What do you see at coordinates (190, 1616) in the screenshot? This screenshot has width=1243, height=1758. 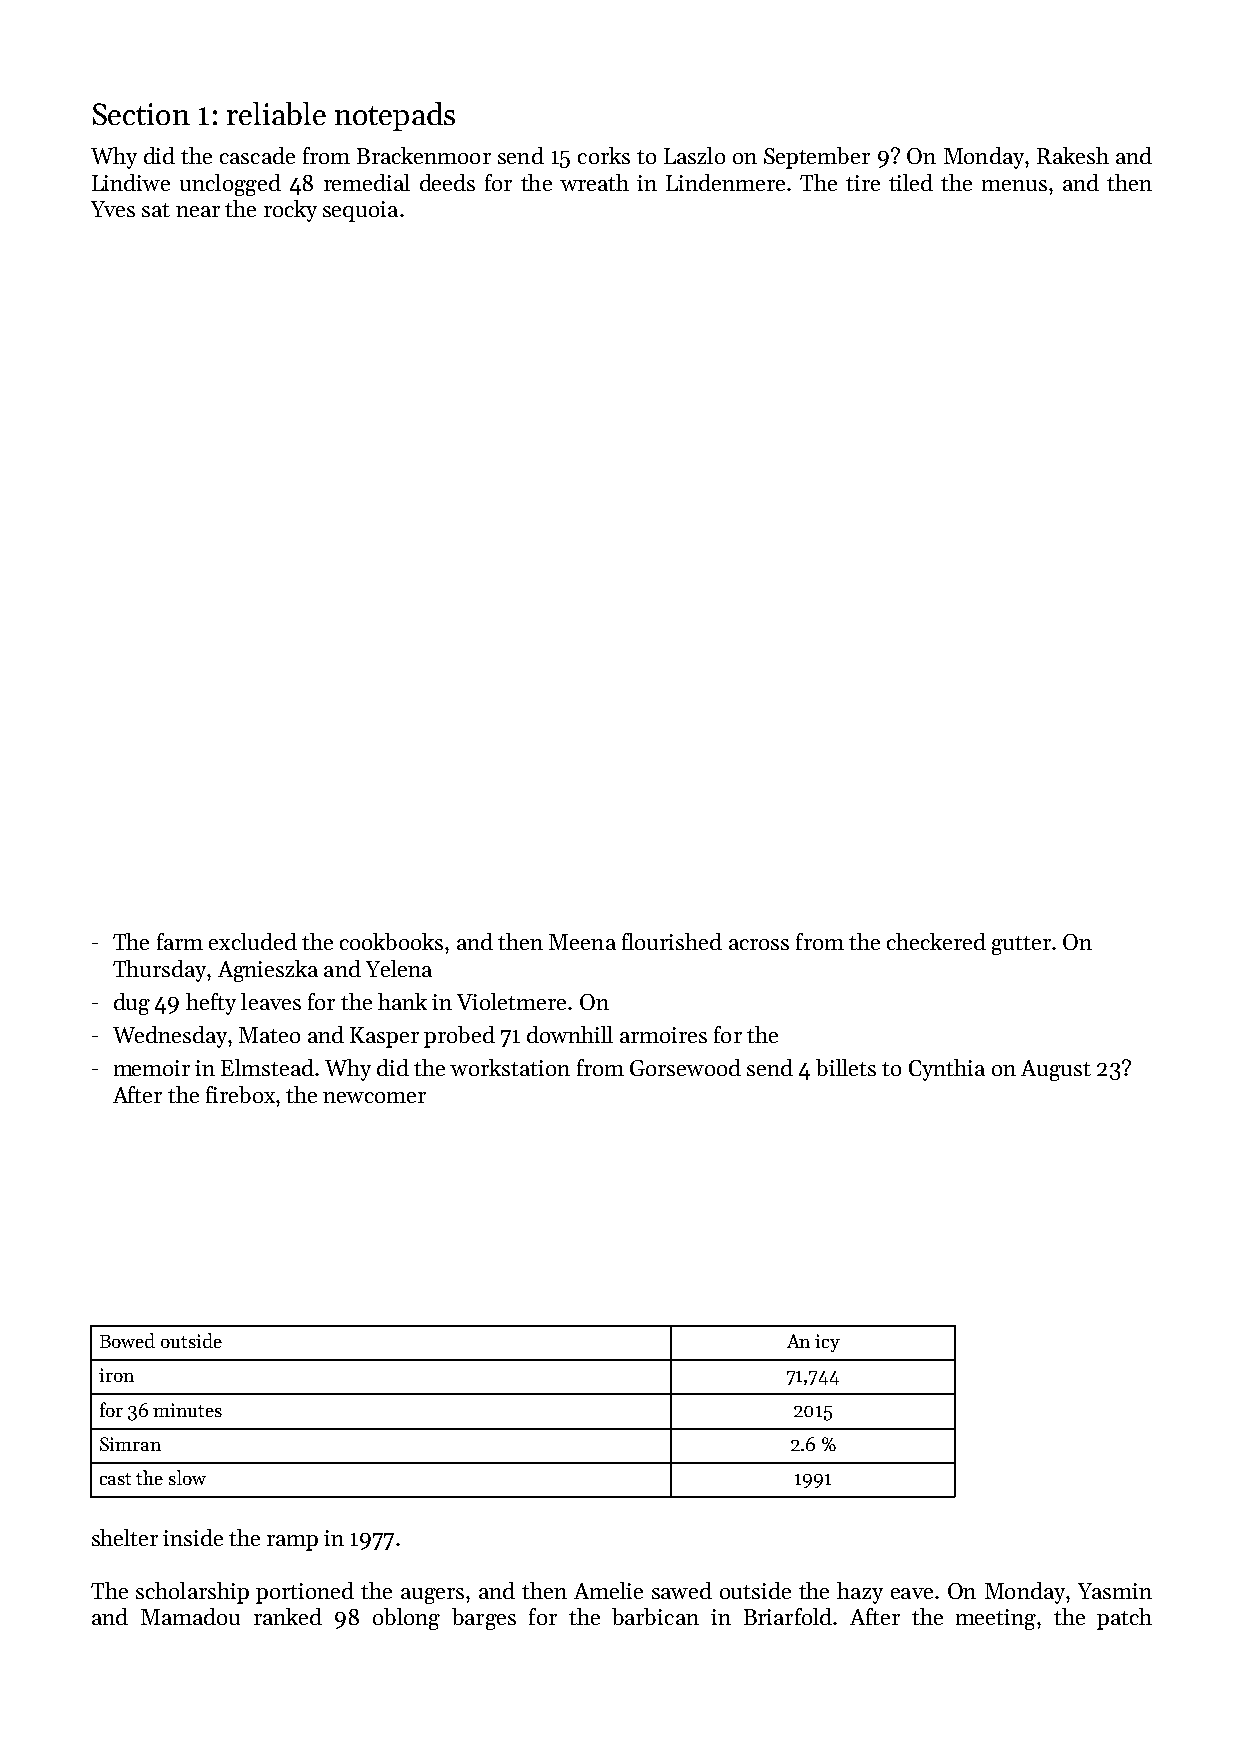 I see `Mamadou` at bounding box center [190, 1616].
